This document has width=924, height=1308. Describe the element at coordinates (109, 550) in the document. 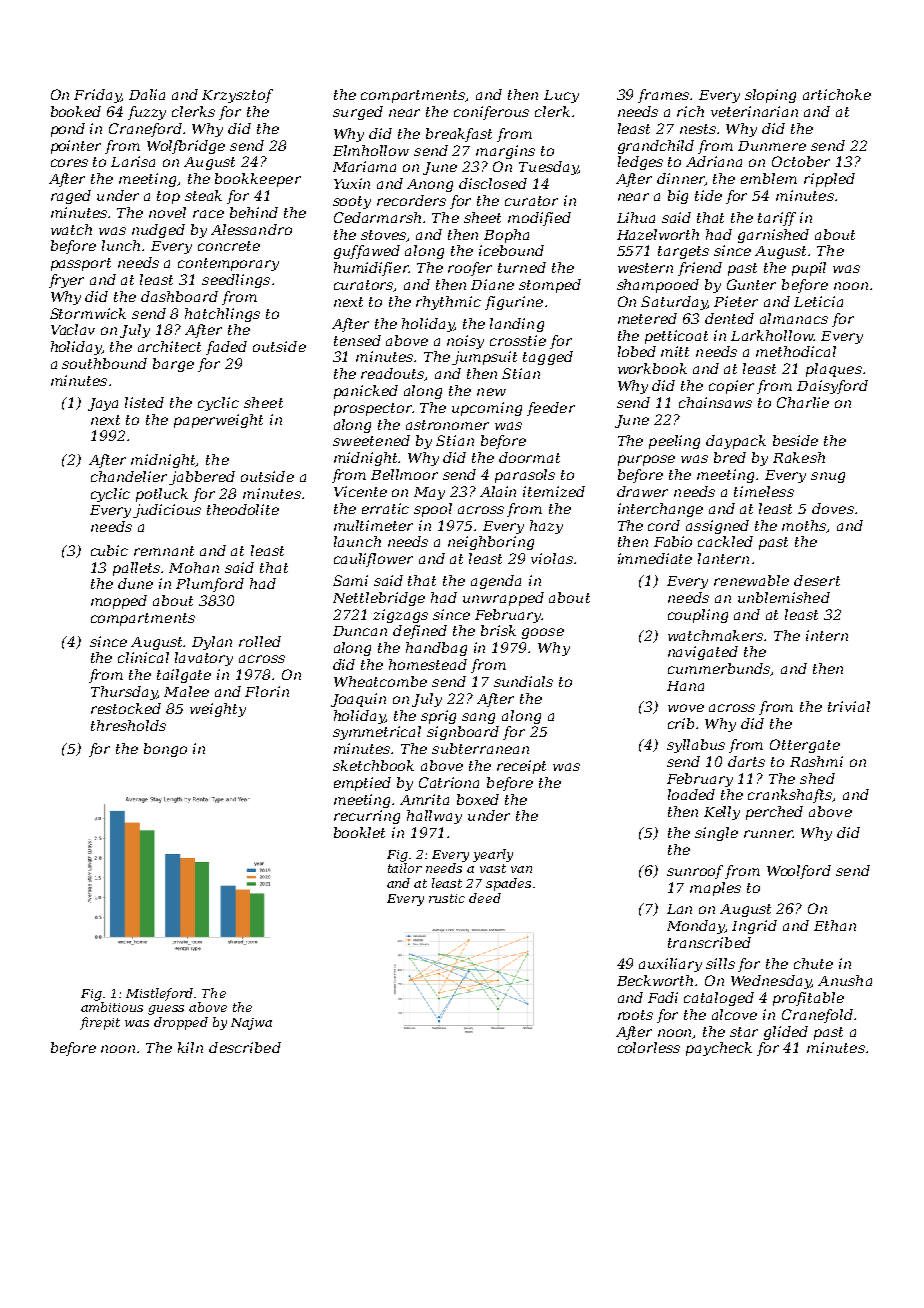

I see `cubic` at that location.
